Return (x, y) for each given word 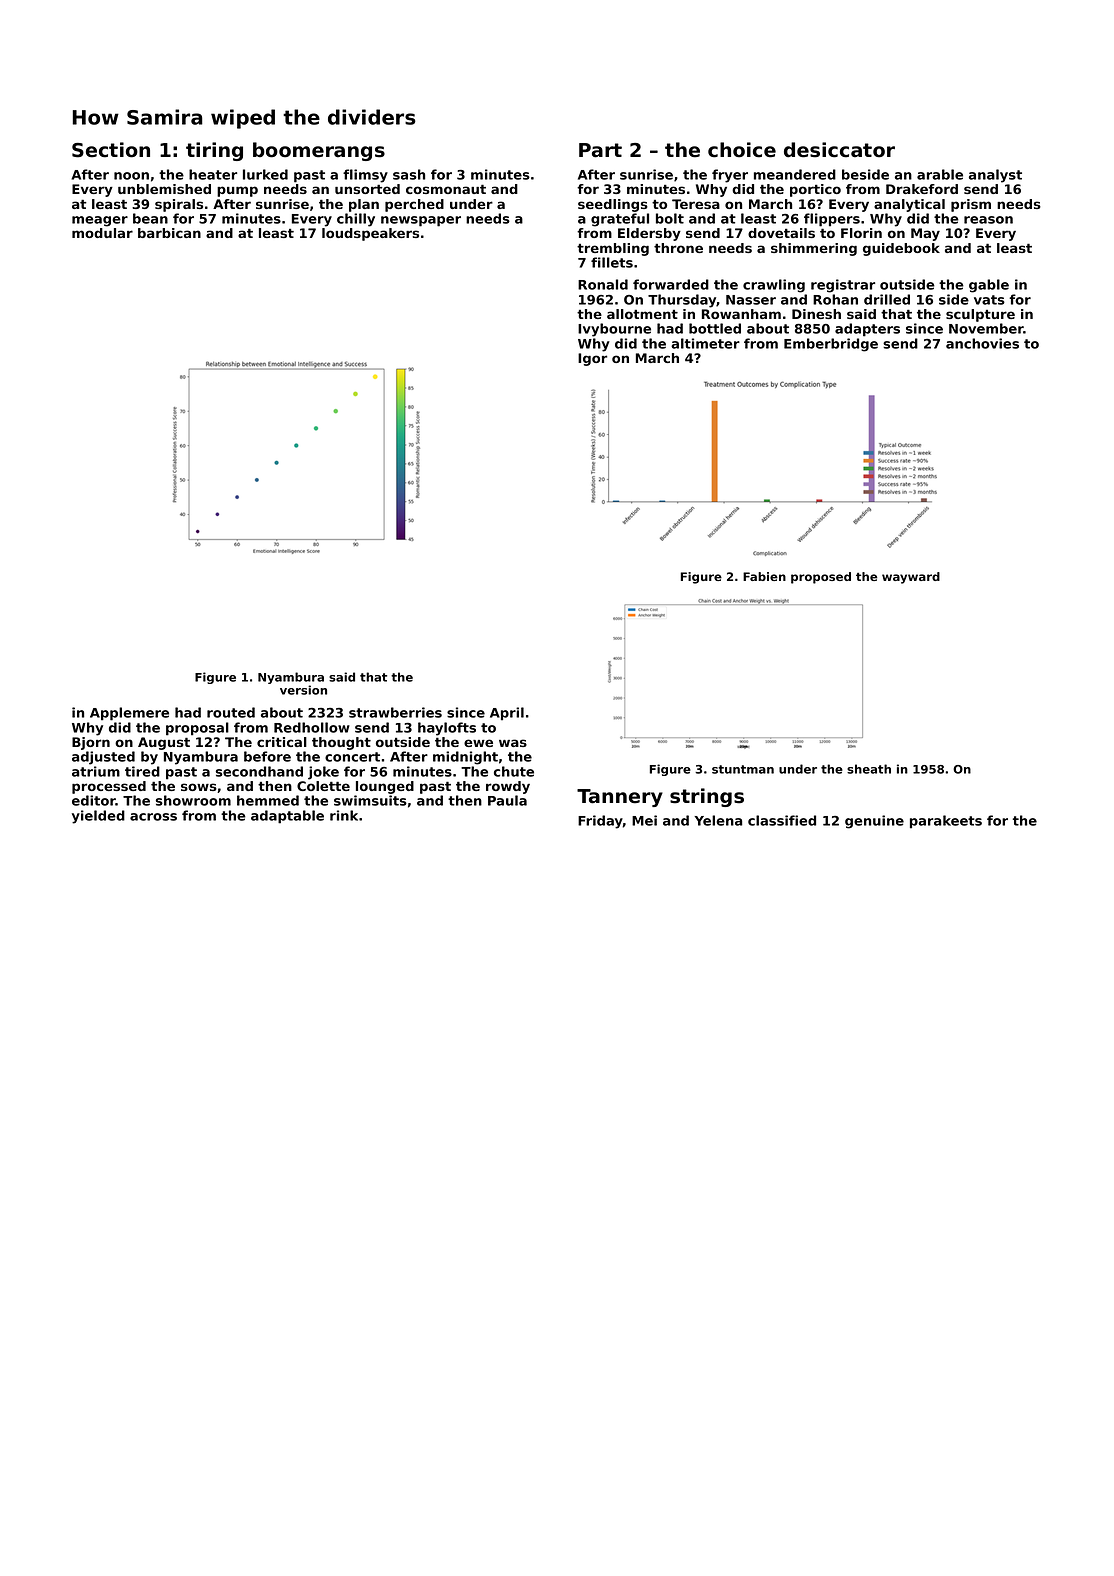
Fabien (764, 576)
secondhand (259, 771)
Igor (592, 359)
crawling (774, 286)
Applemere (129, 714)
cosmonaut (446, 189)
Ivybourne (614, 330)
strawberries (395, 712)
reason (988, 220)
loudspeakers (370, 234)
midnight (465, 758)
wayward (911, 578)
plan (364, 205)
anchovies (982, 343)
